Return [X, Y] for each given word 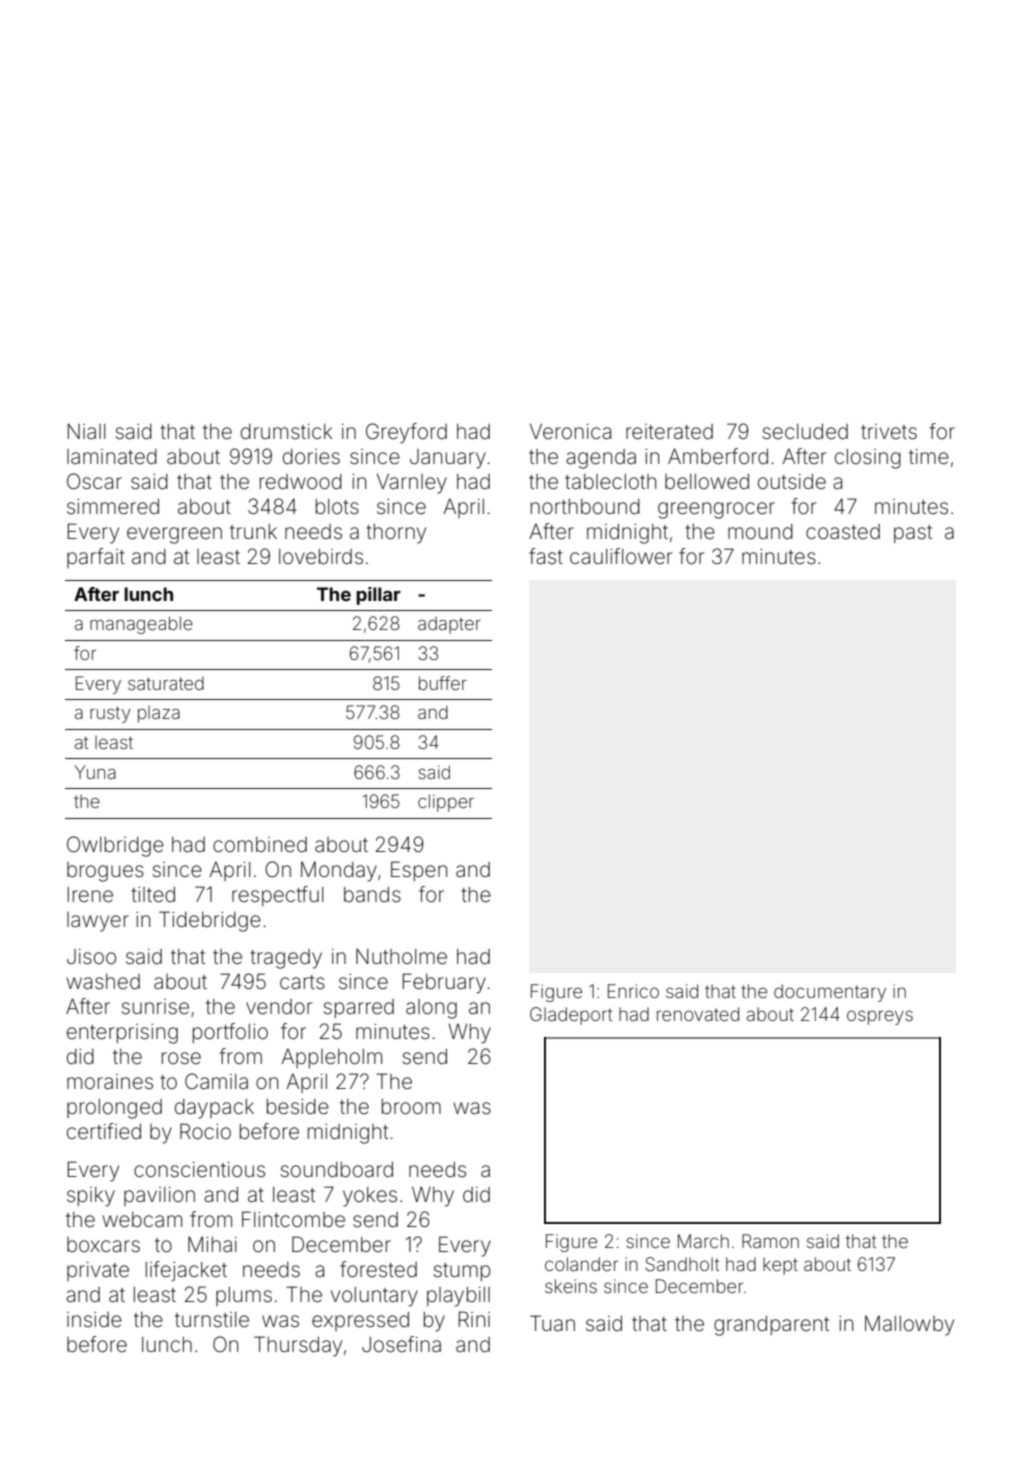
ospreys [880, 1017]
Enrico [633, 991]
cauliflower [621, 556]
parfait [96, 558]
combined [260, 844]
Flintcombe [293, 1219]
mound [760, 531]
